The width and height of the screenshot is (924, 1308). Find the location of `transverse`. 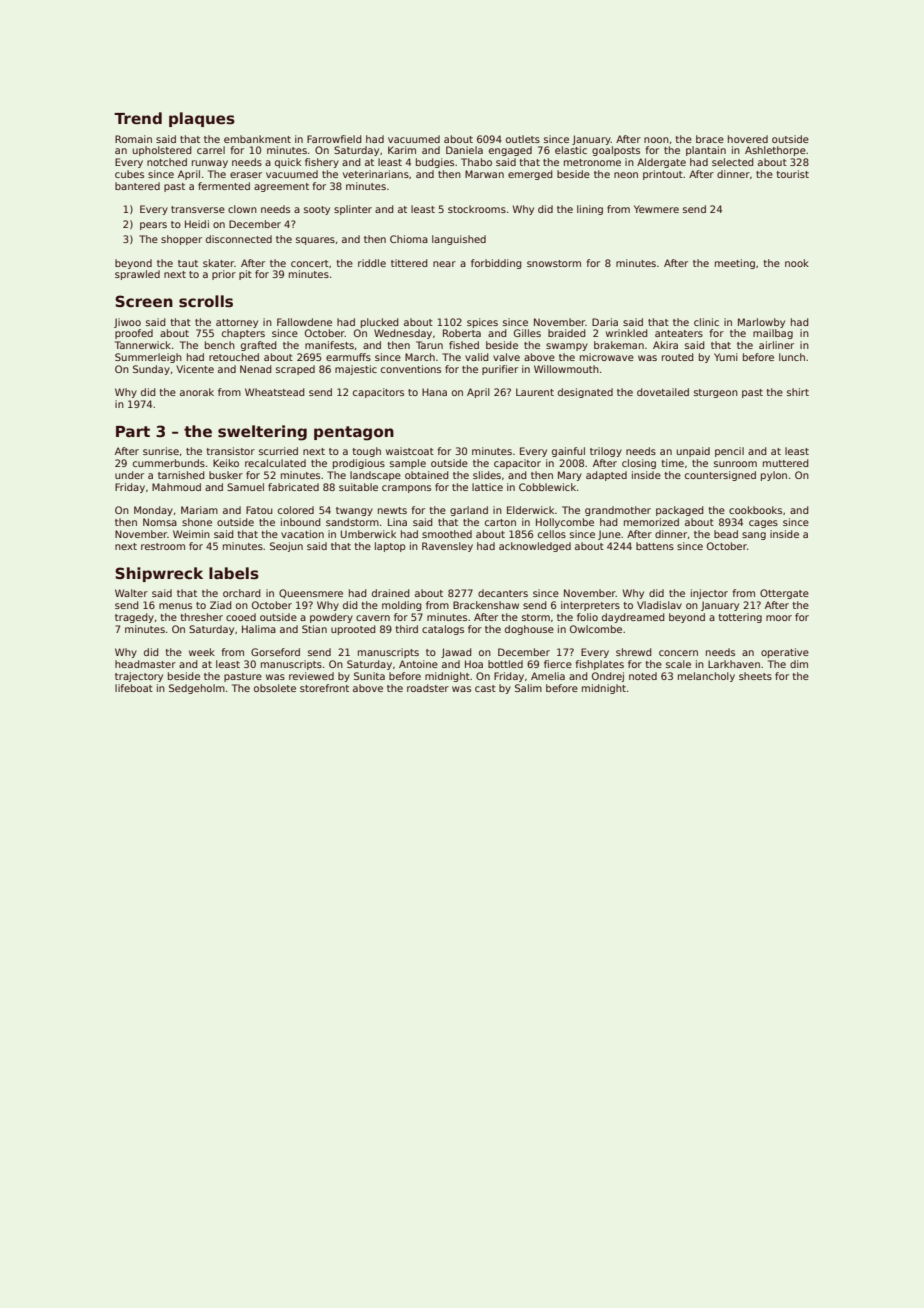

transverse is located at coordinates (198, 209).
